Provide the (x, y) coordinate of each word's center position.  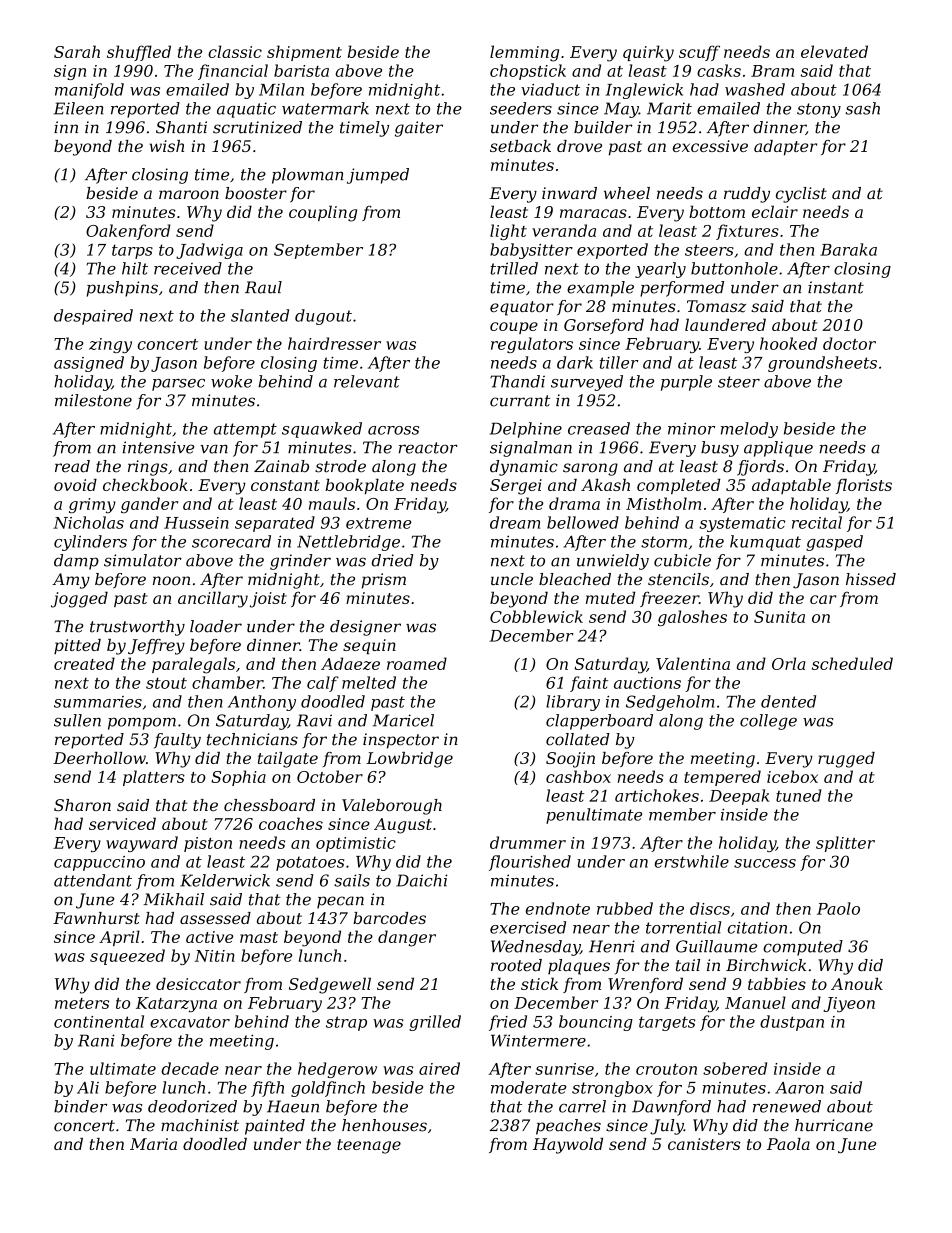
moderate (528, 1087)
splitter (845, 844)
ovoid (75, 485)
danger (407, 938)
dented (788, 701)
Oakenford (128, 232)
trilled (514, 268)
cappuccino (99, 863)
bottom (717, 211)
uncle (512, 579)
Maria (153, 1144)
